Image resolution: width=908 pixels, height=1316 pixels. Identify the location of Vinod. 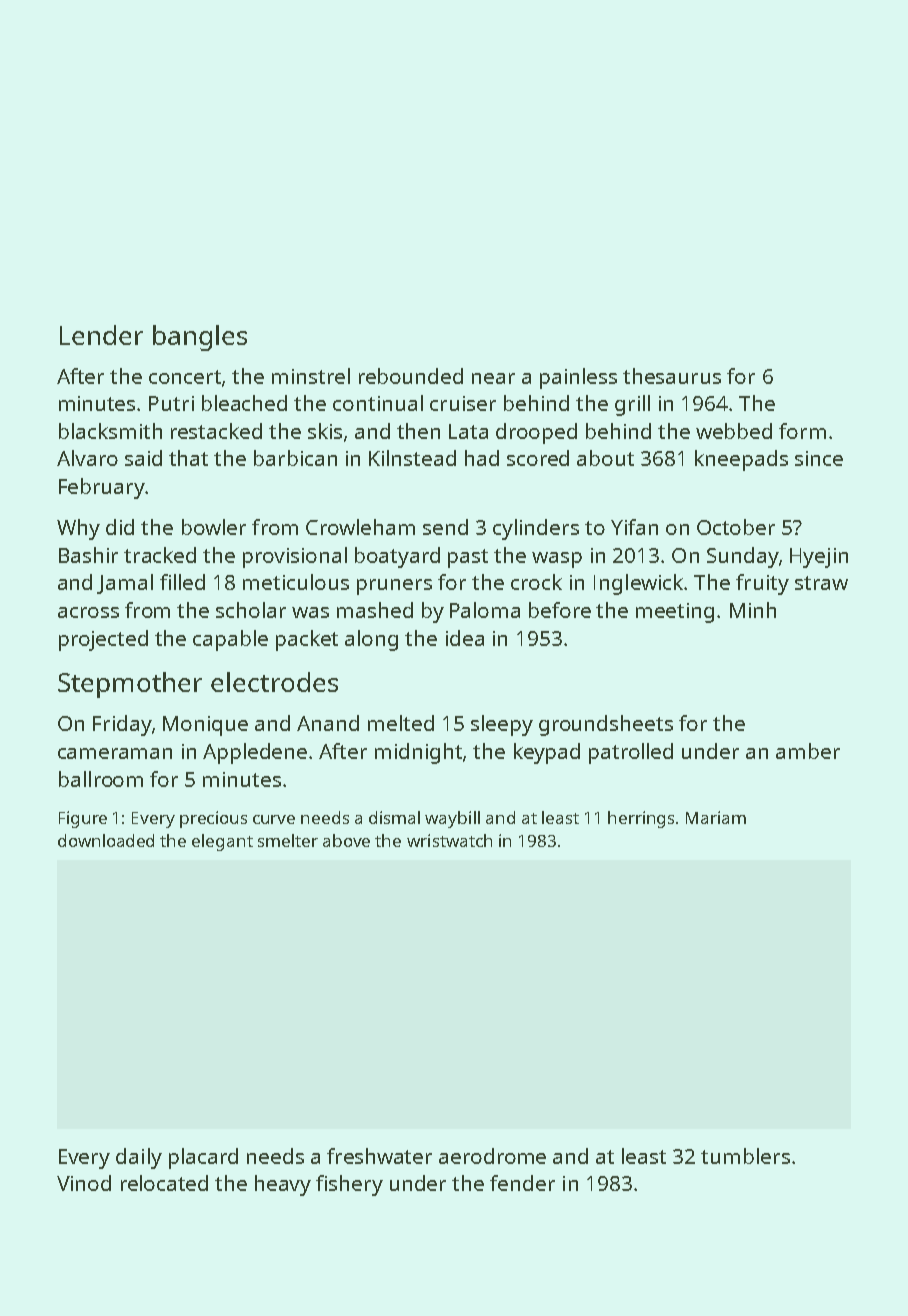
(84, 1183).
